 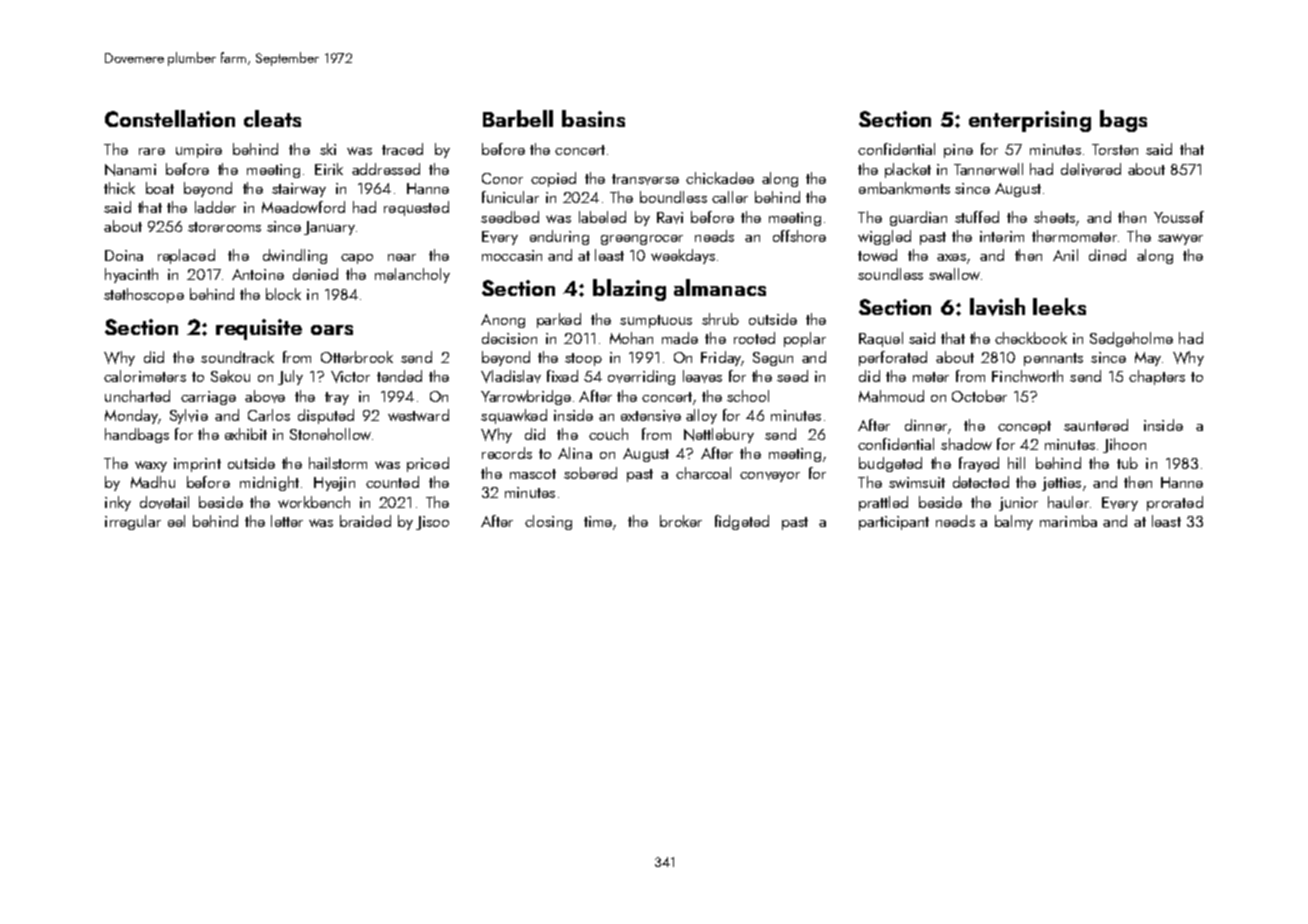 I want to click on Finchworth, so click(x=1027, y=376).
